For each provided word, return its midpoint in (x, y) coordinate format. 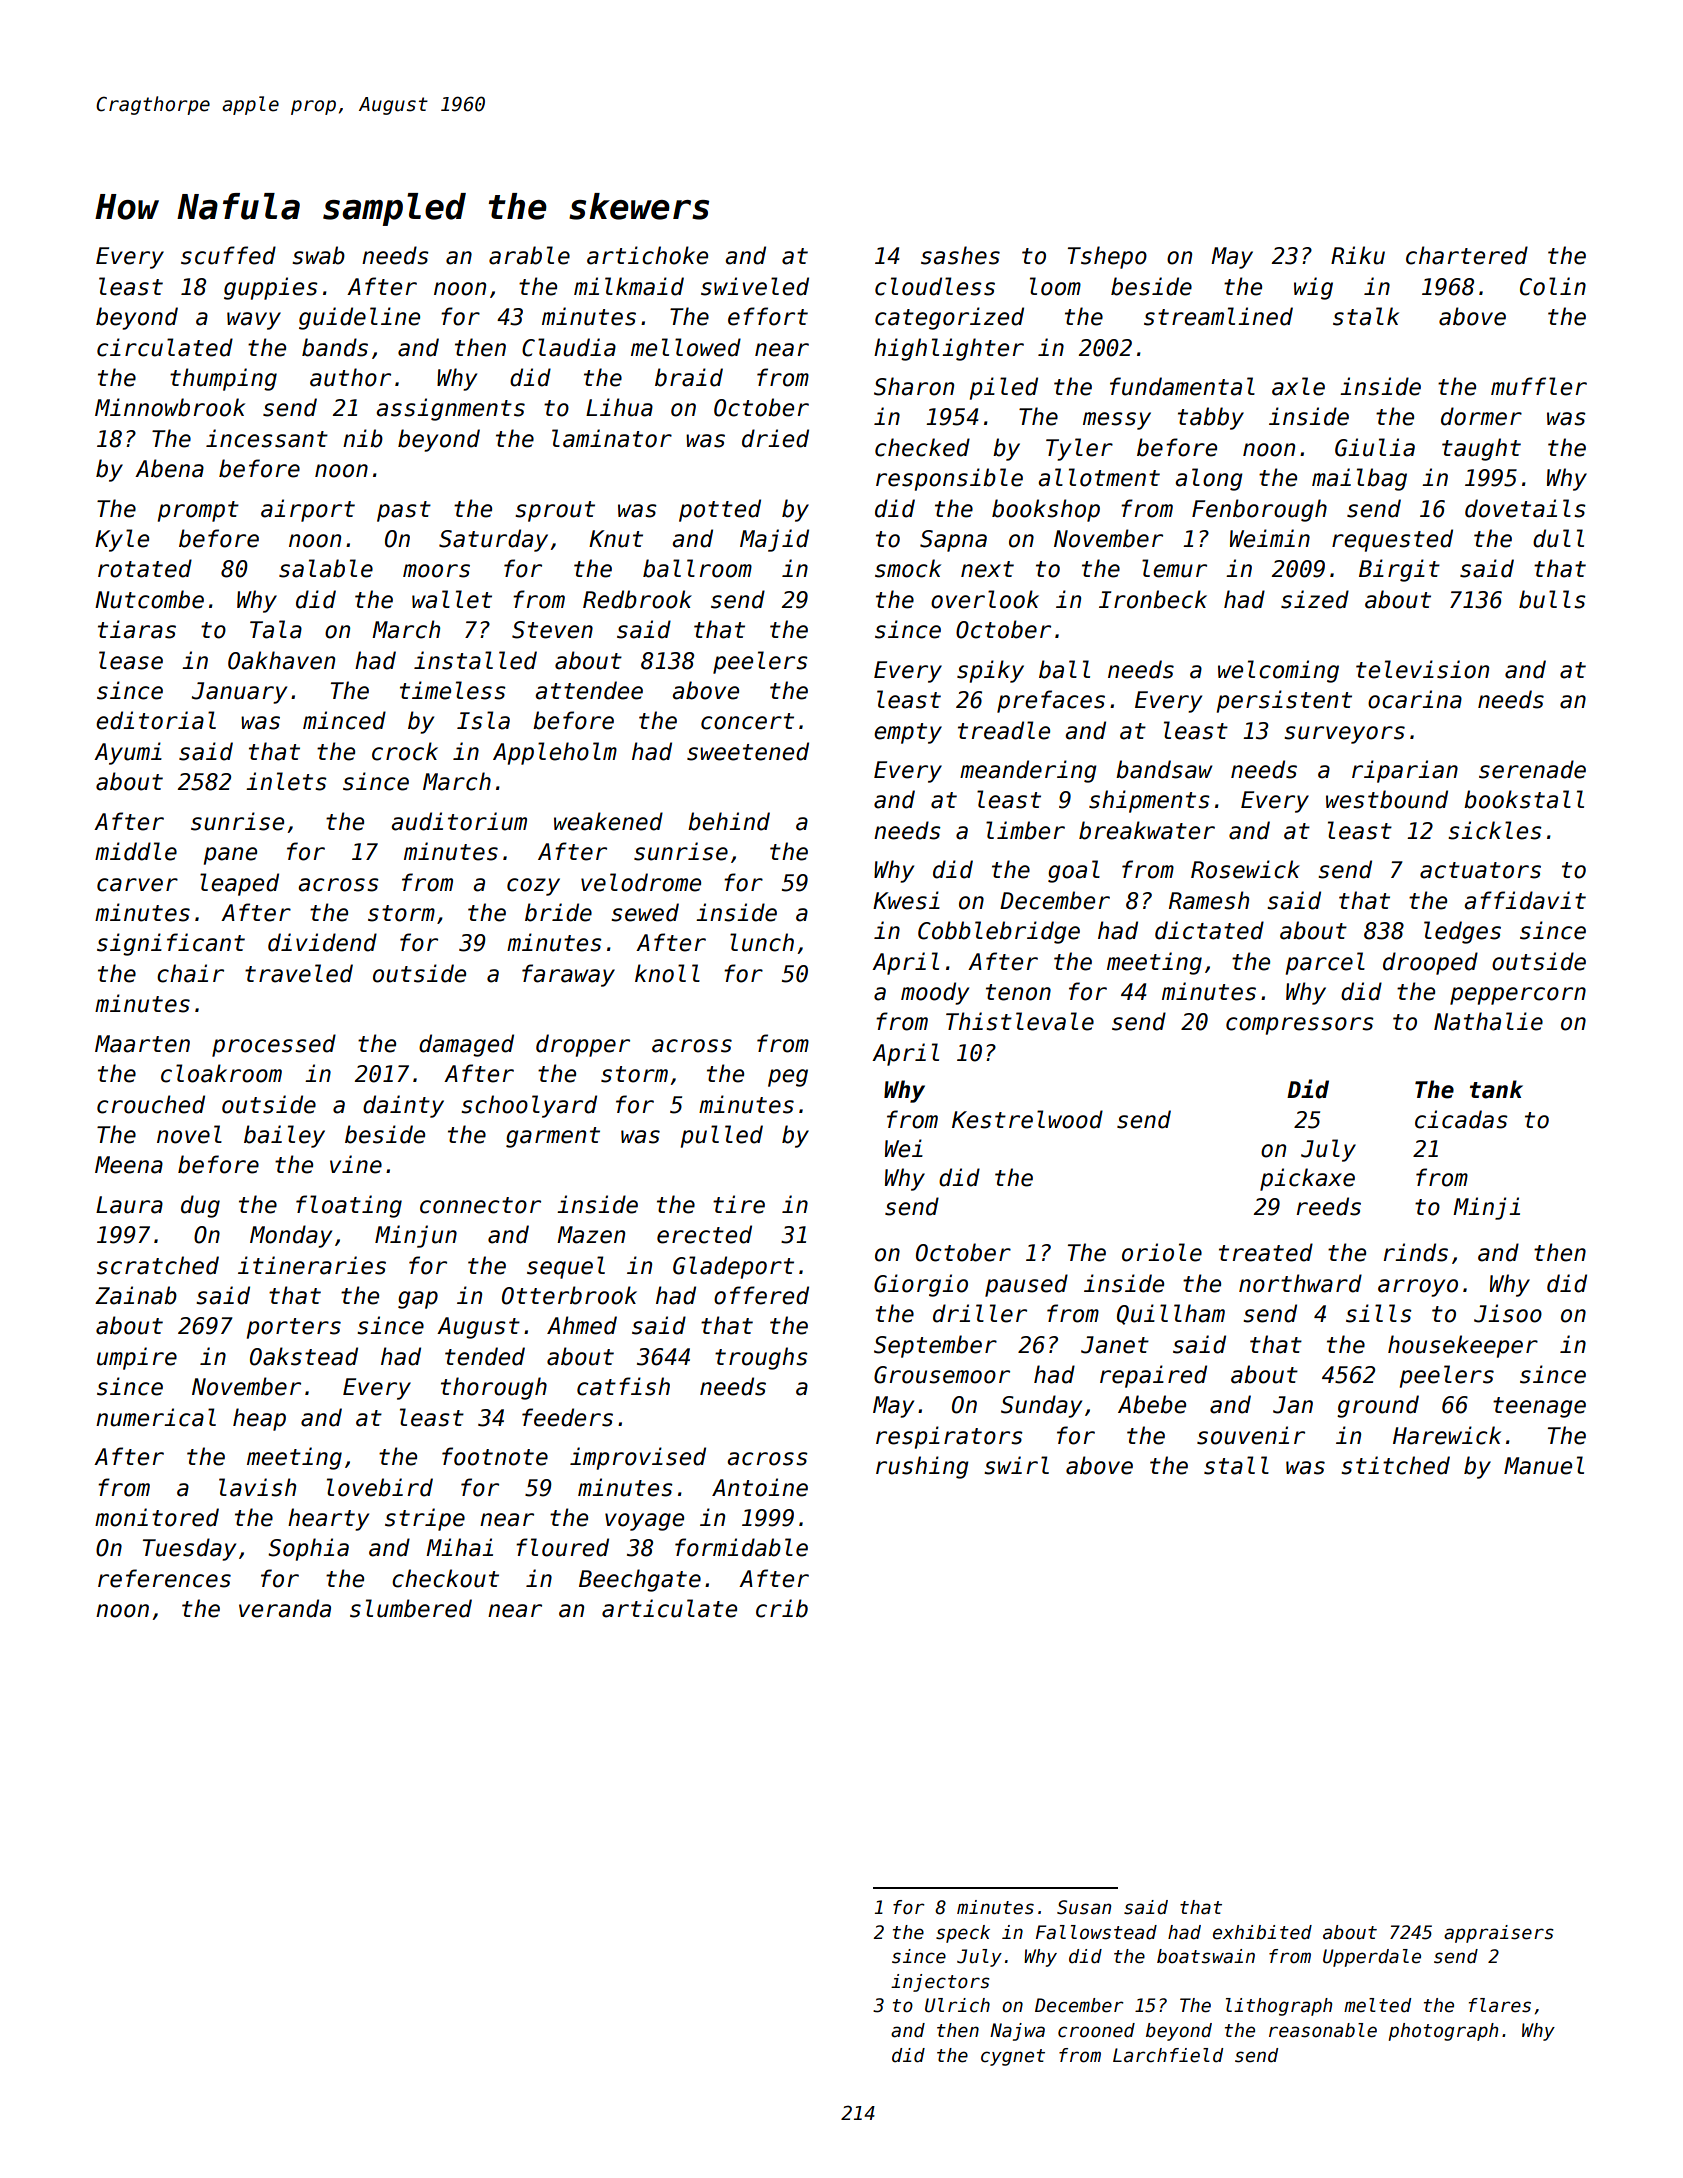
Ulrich (957, 2005)
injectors (940, 1983)
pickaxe (1307, 1179)
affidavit (1525, 900)
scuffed (228, 255)
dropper (583, 1045)
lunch (762, 942)
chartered (1467, 255)
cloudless (935, 286)
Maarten (142, 1044)
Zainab (136, 1295)
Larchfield (1168, 2055)
